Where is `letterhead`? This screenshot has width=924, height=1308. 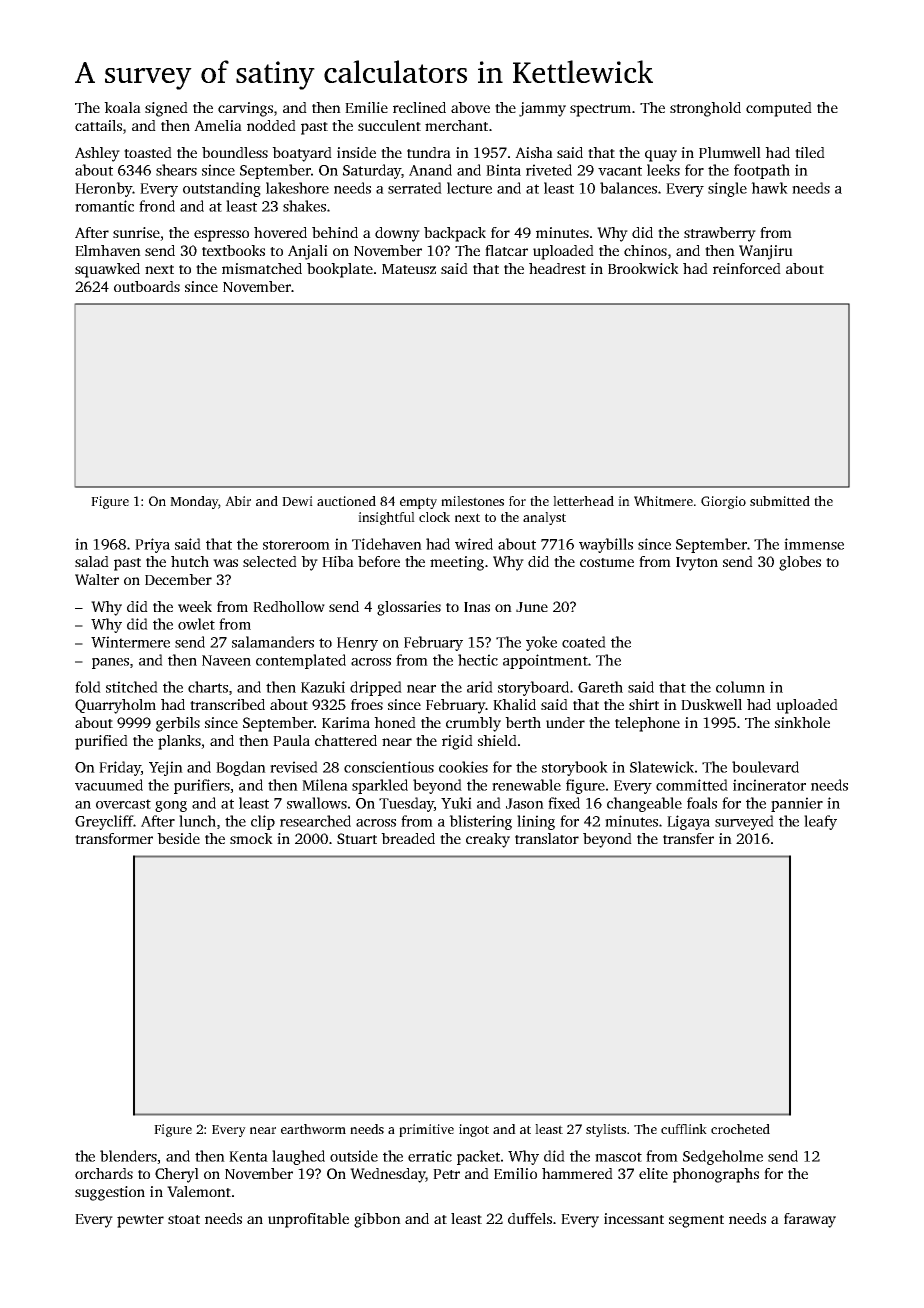 letterhead is located at coordinates (583, 501).
